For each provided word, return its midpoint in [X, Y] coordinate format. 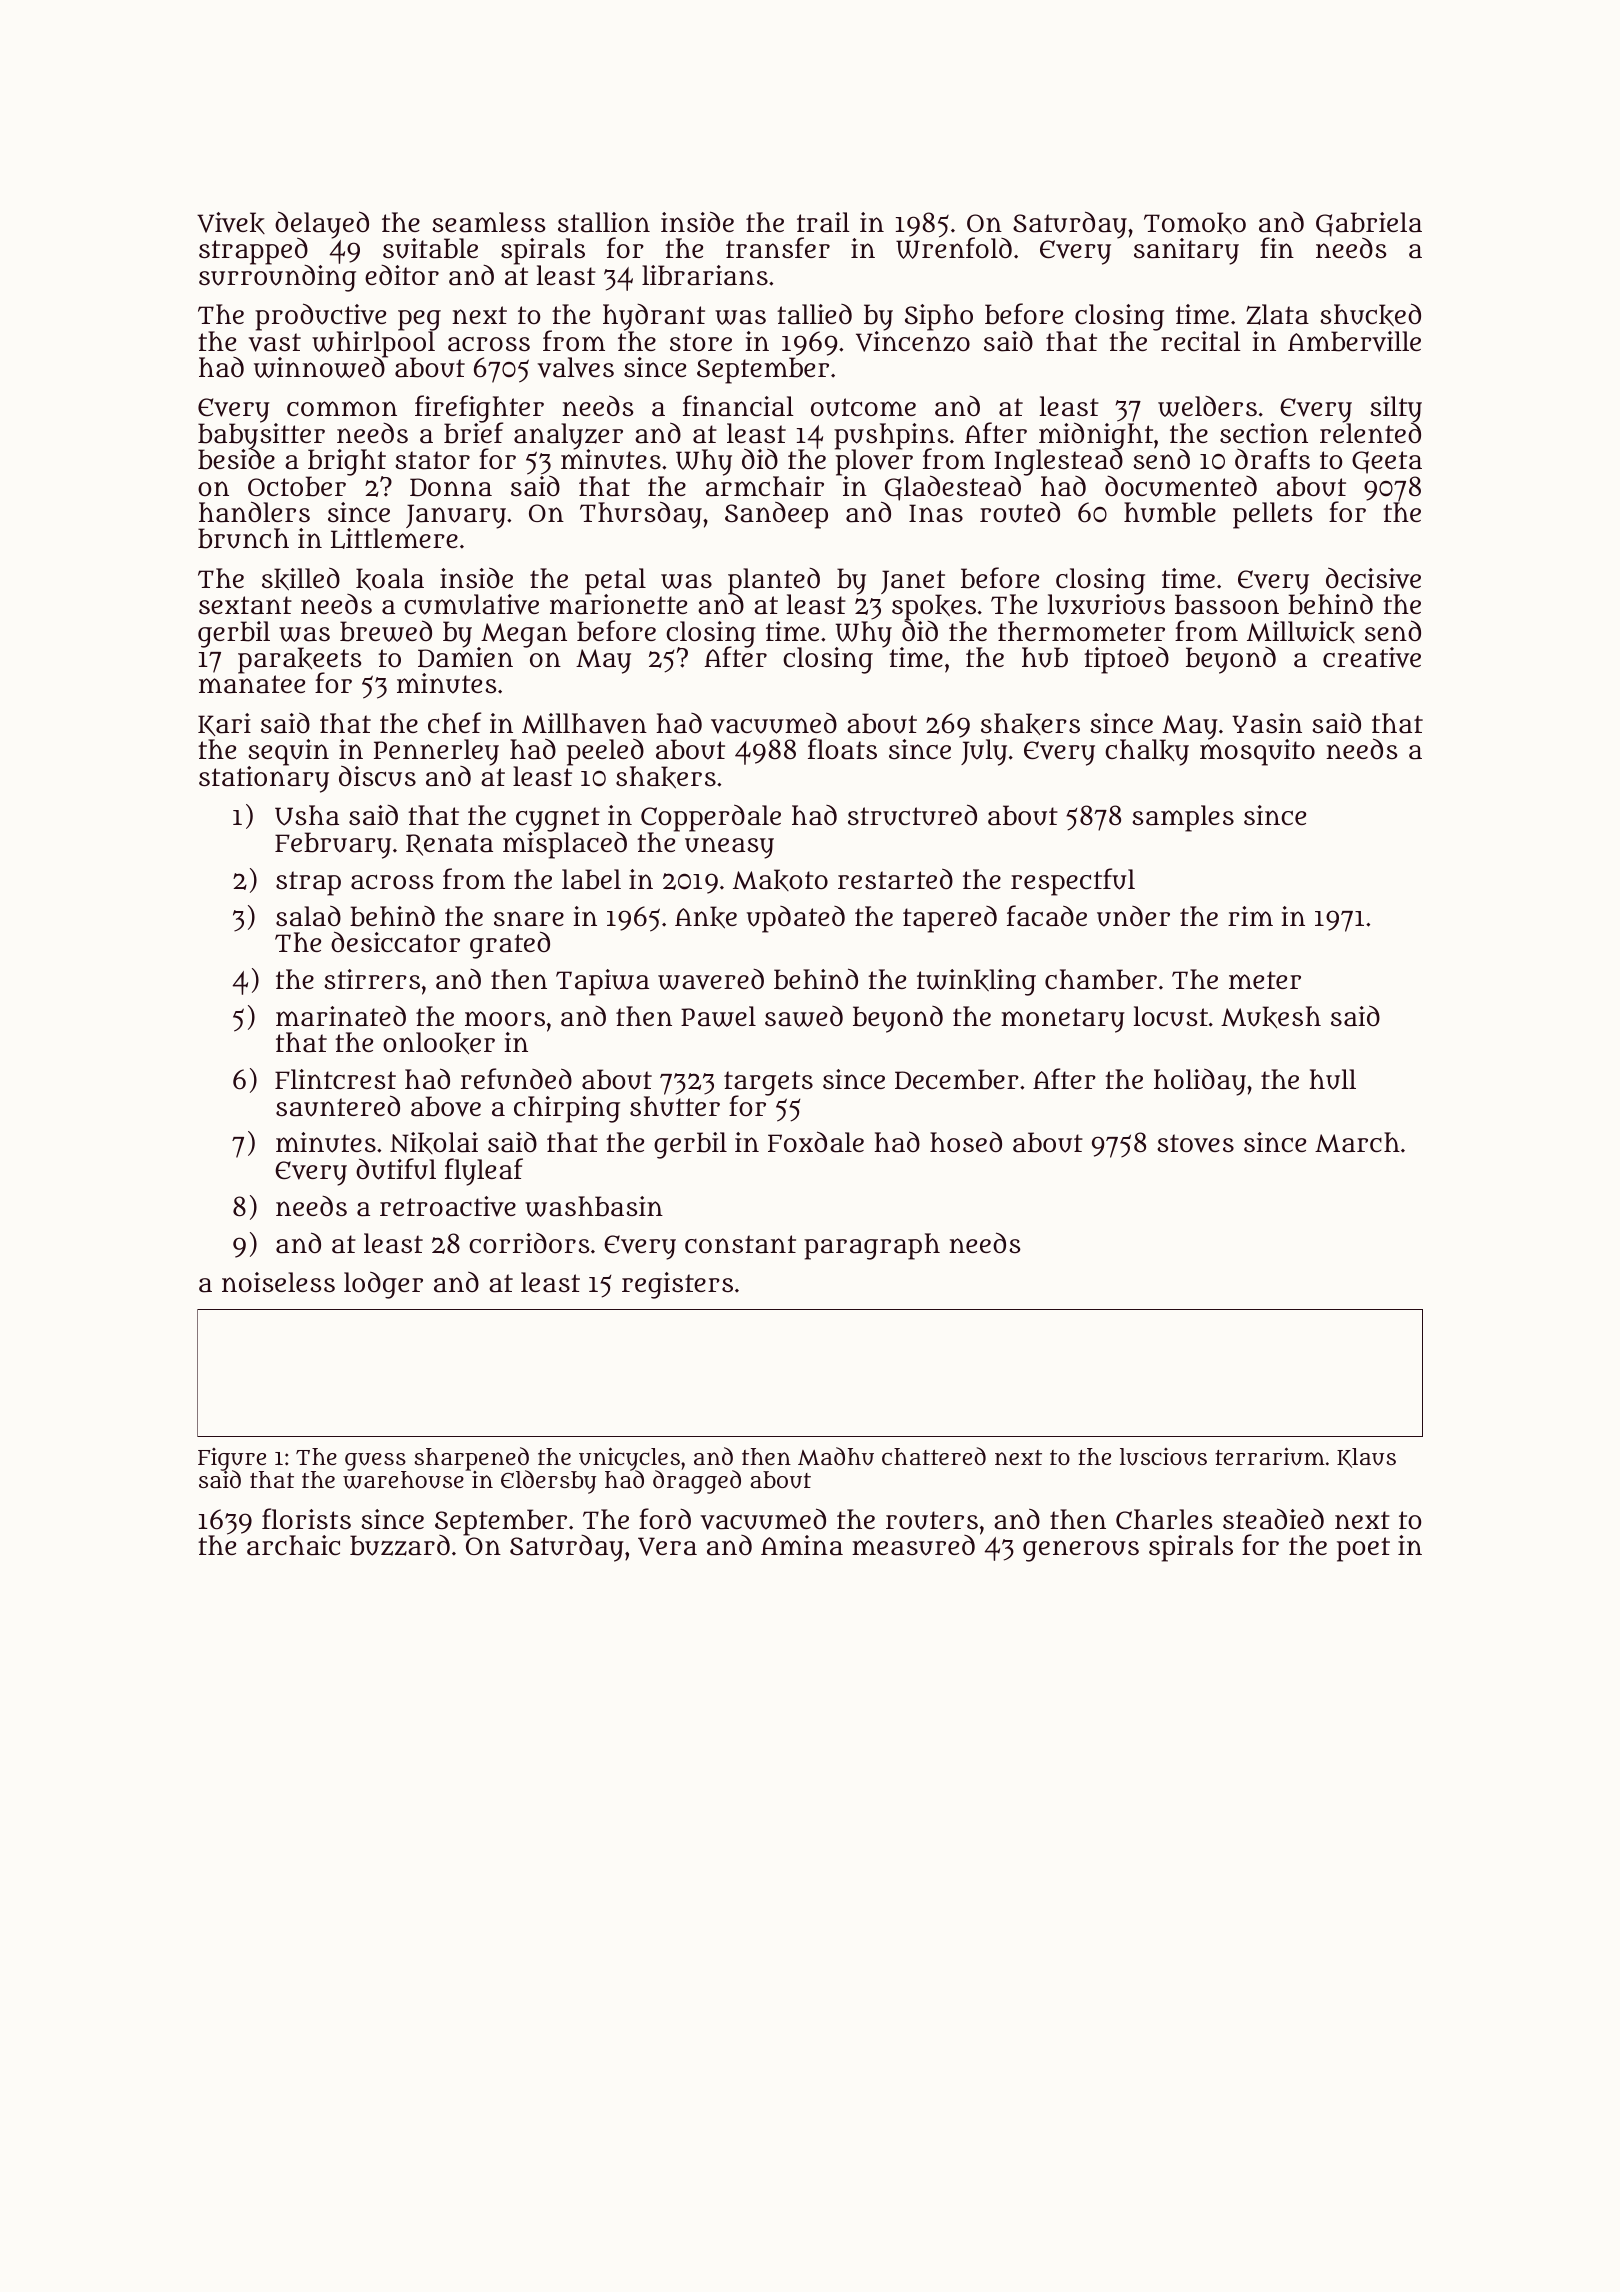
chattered [934, 1456]
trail [823, 222]
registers [677, 1285]
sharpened [471, 1459]
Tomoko [1195, 223]
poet [1363, 1549]
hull [1332, 1079]
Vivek [231, 223]
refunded [516, 1079]
